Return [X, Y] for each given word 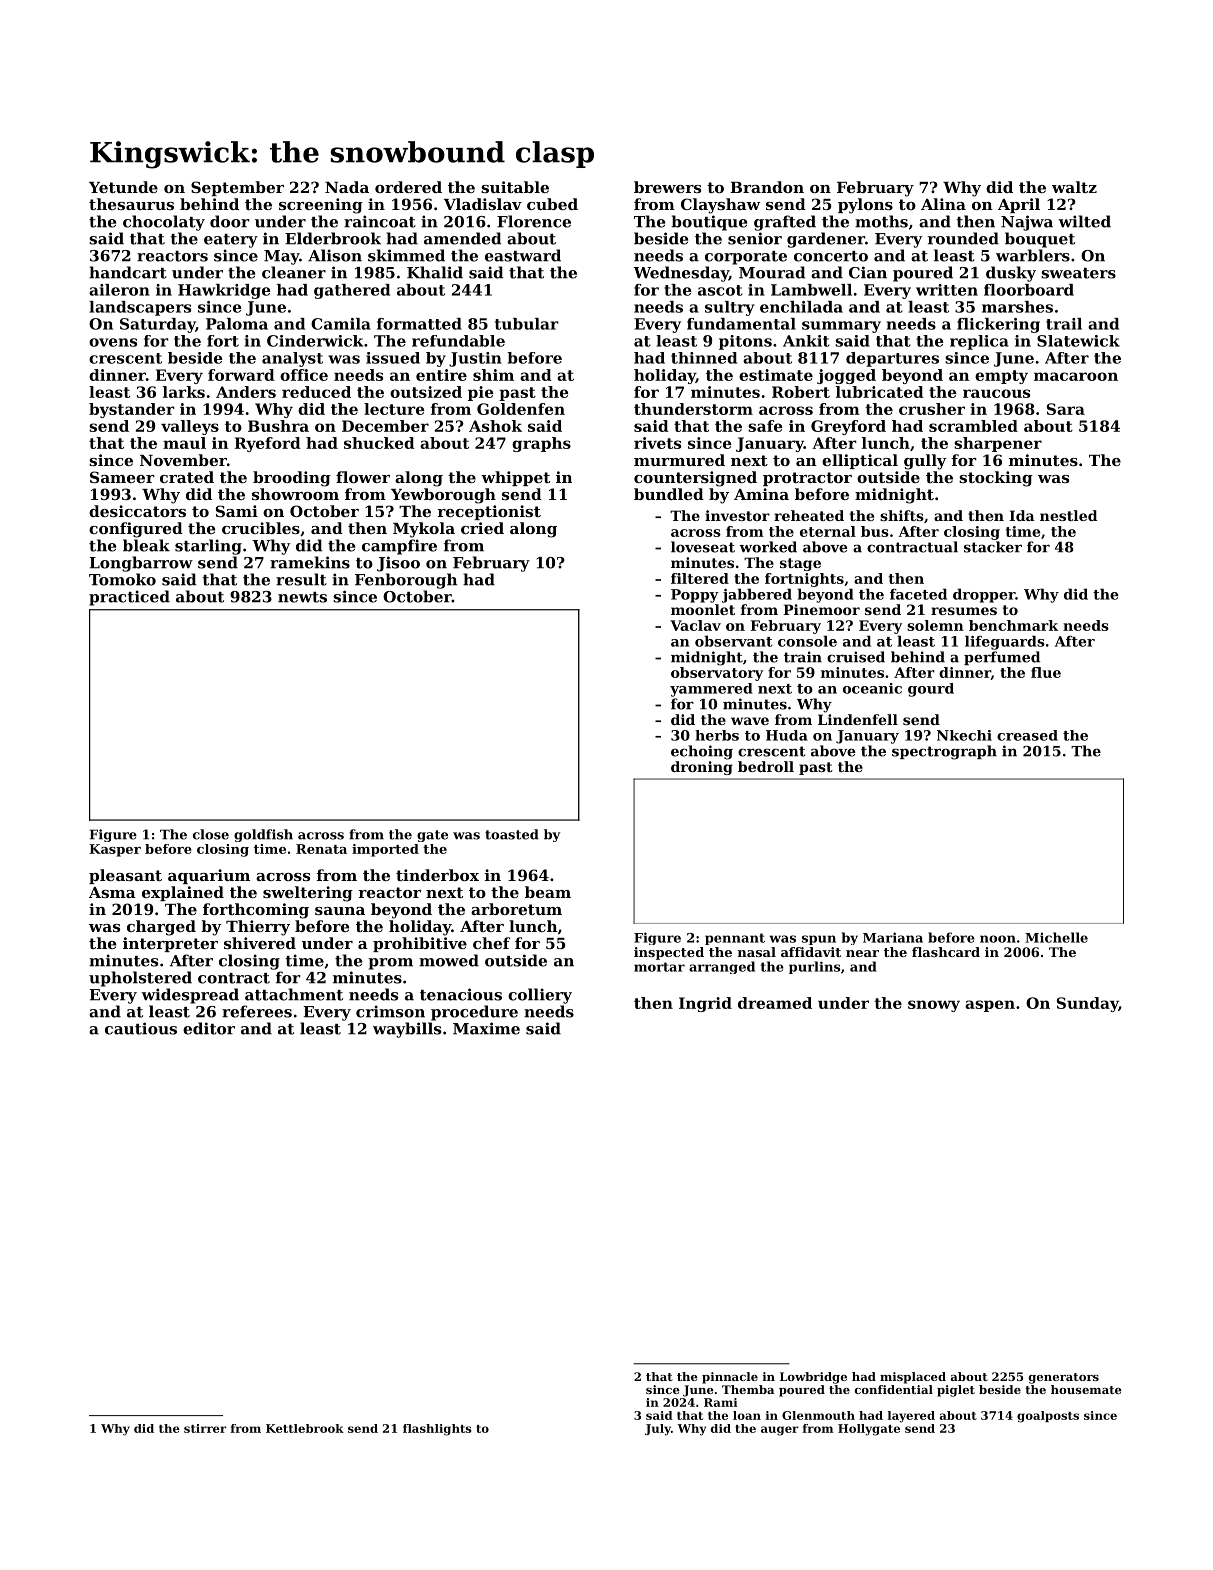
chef [491, 943]
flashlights [437, 1430]
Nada [347, 187]
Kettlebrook [305, 1428]
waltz [1074, 187]
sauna [340, 911]
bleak [146, 545]
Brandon [767, 187]
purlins [815, 967]
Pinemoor [821, 609]
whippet [515, 478]
